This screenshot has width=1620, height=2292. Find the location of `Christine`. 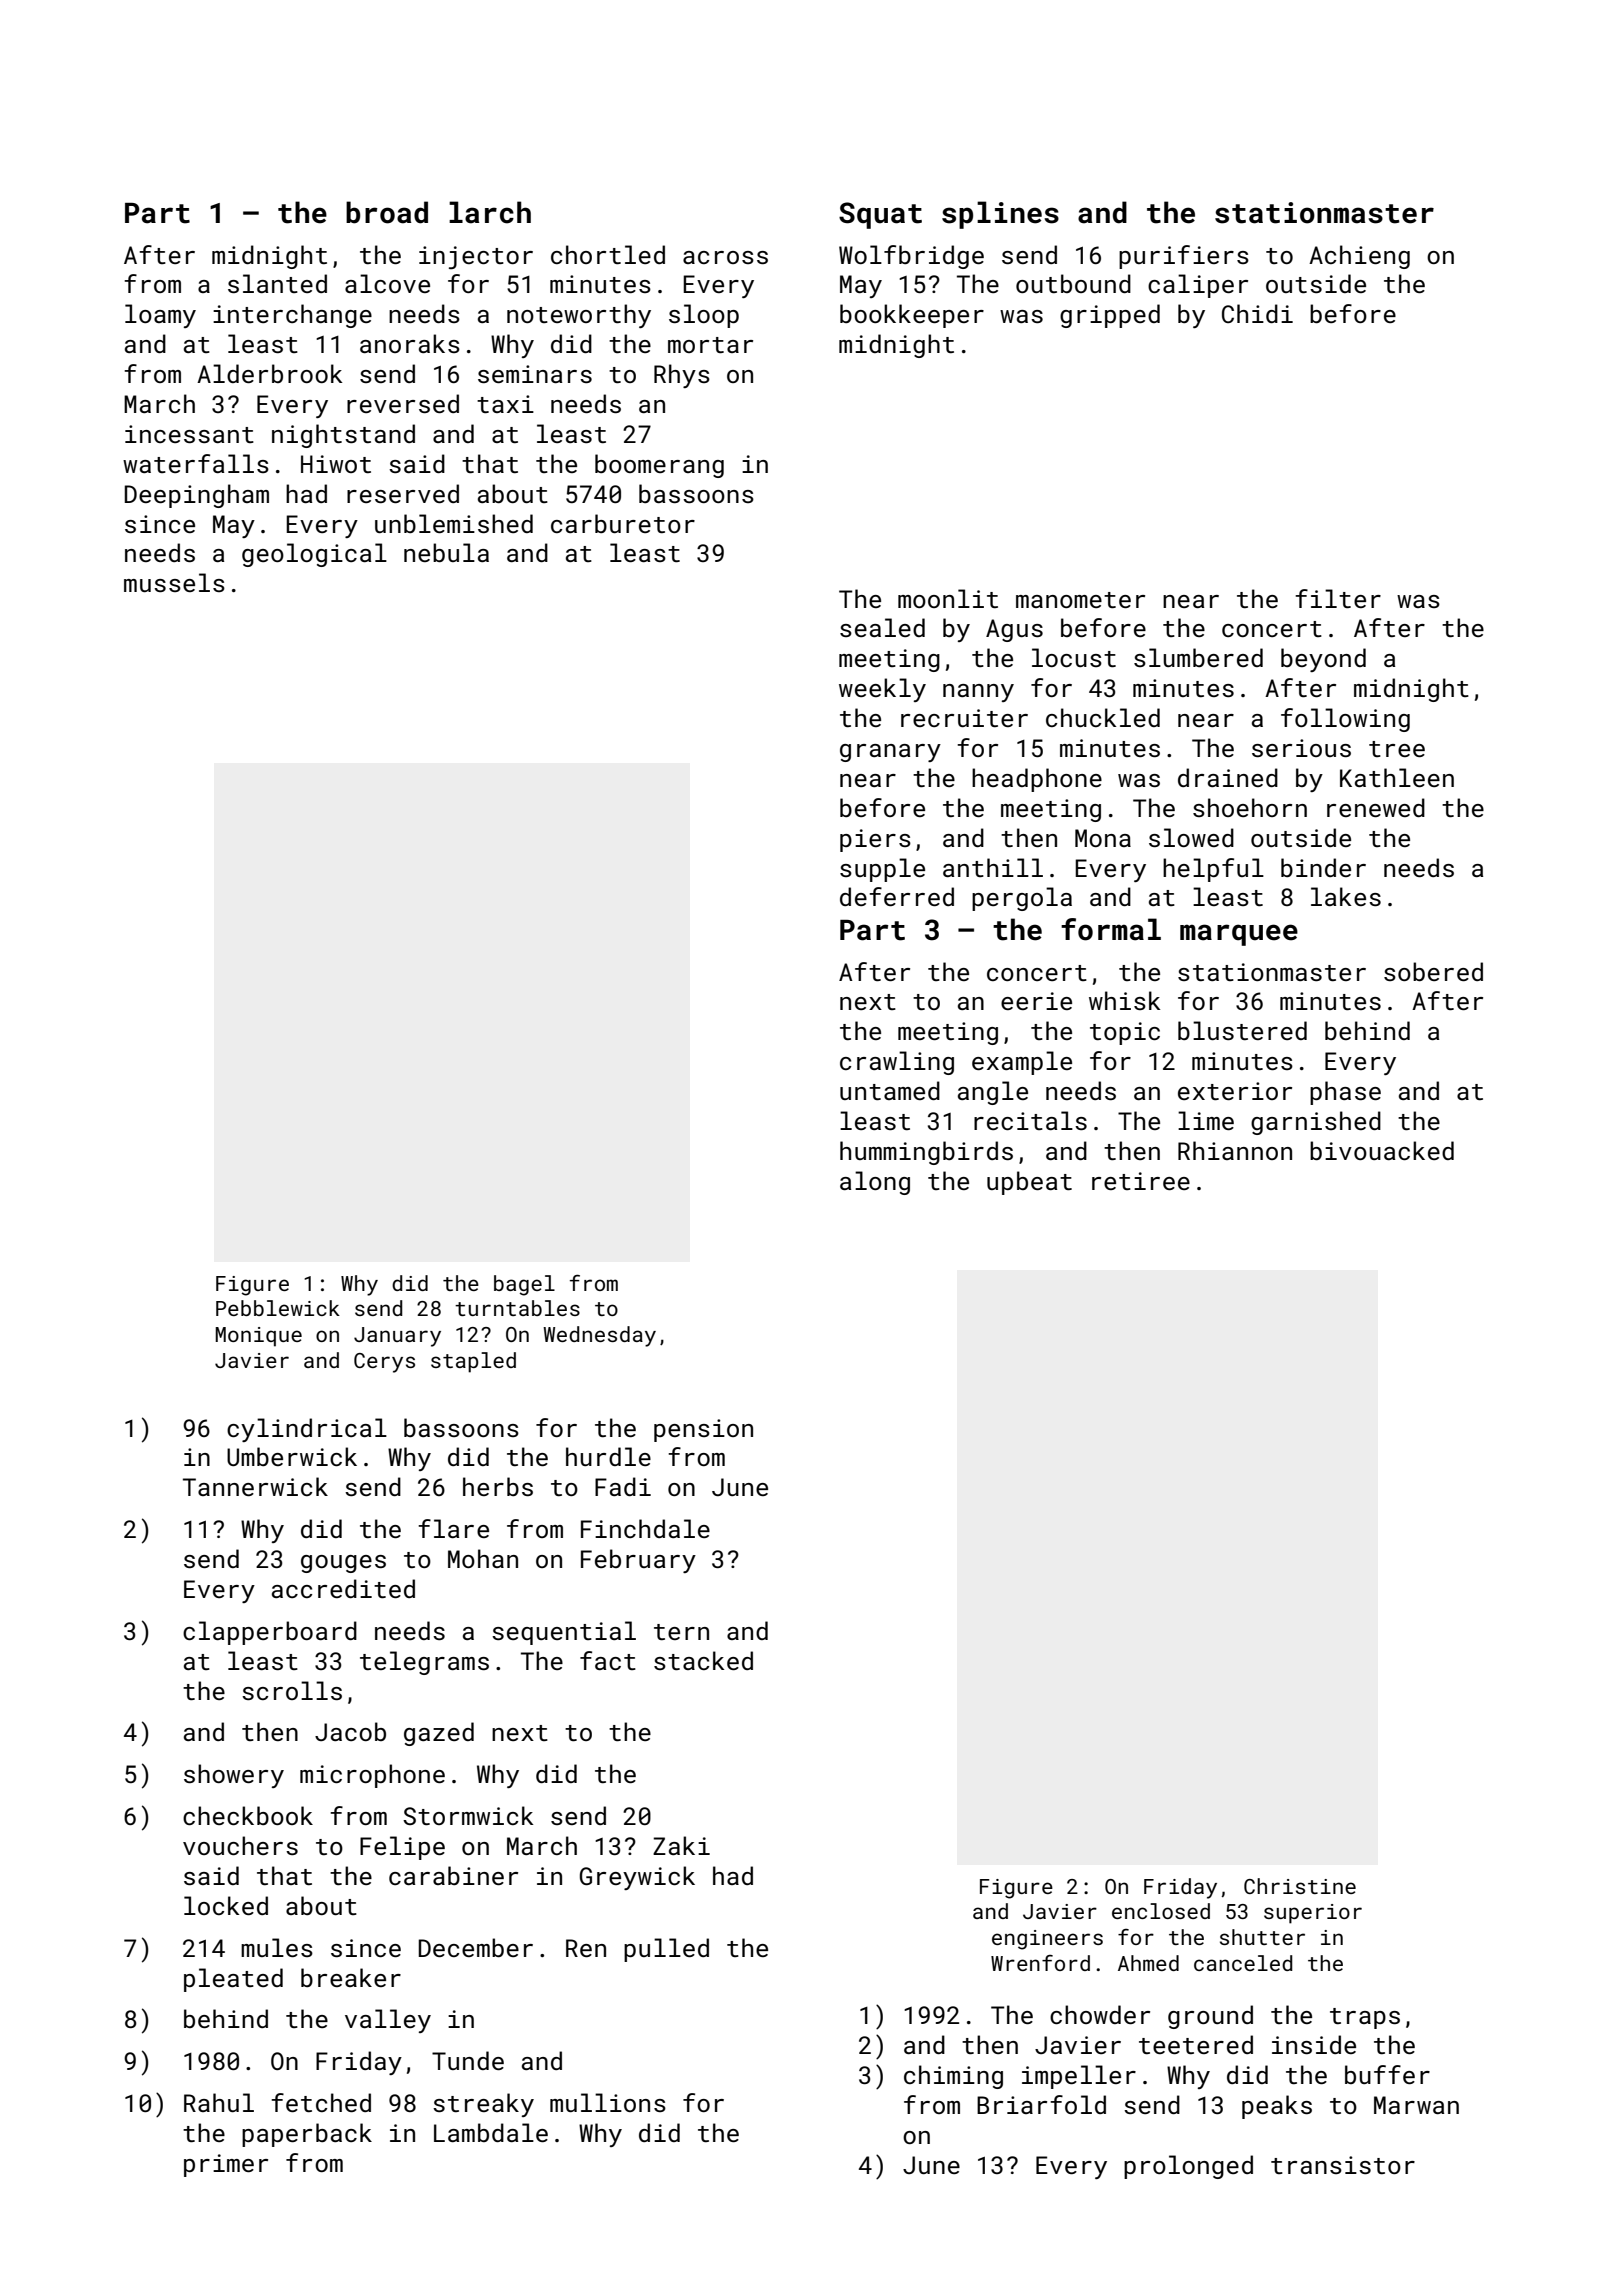

Christine is located at coordinates (1300, 1886).
